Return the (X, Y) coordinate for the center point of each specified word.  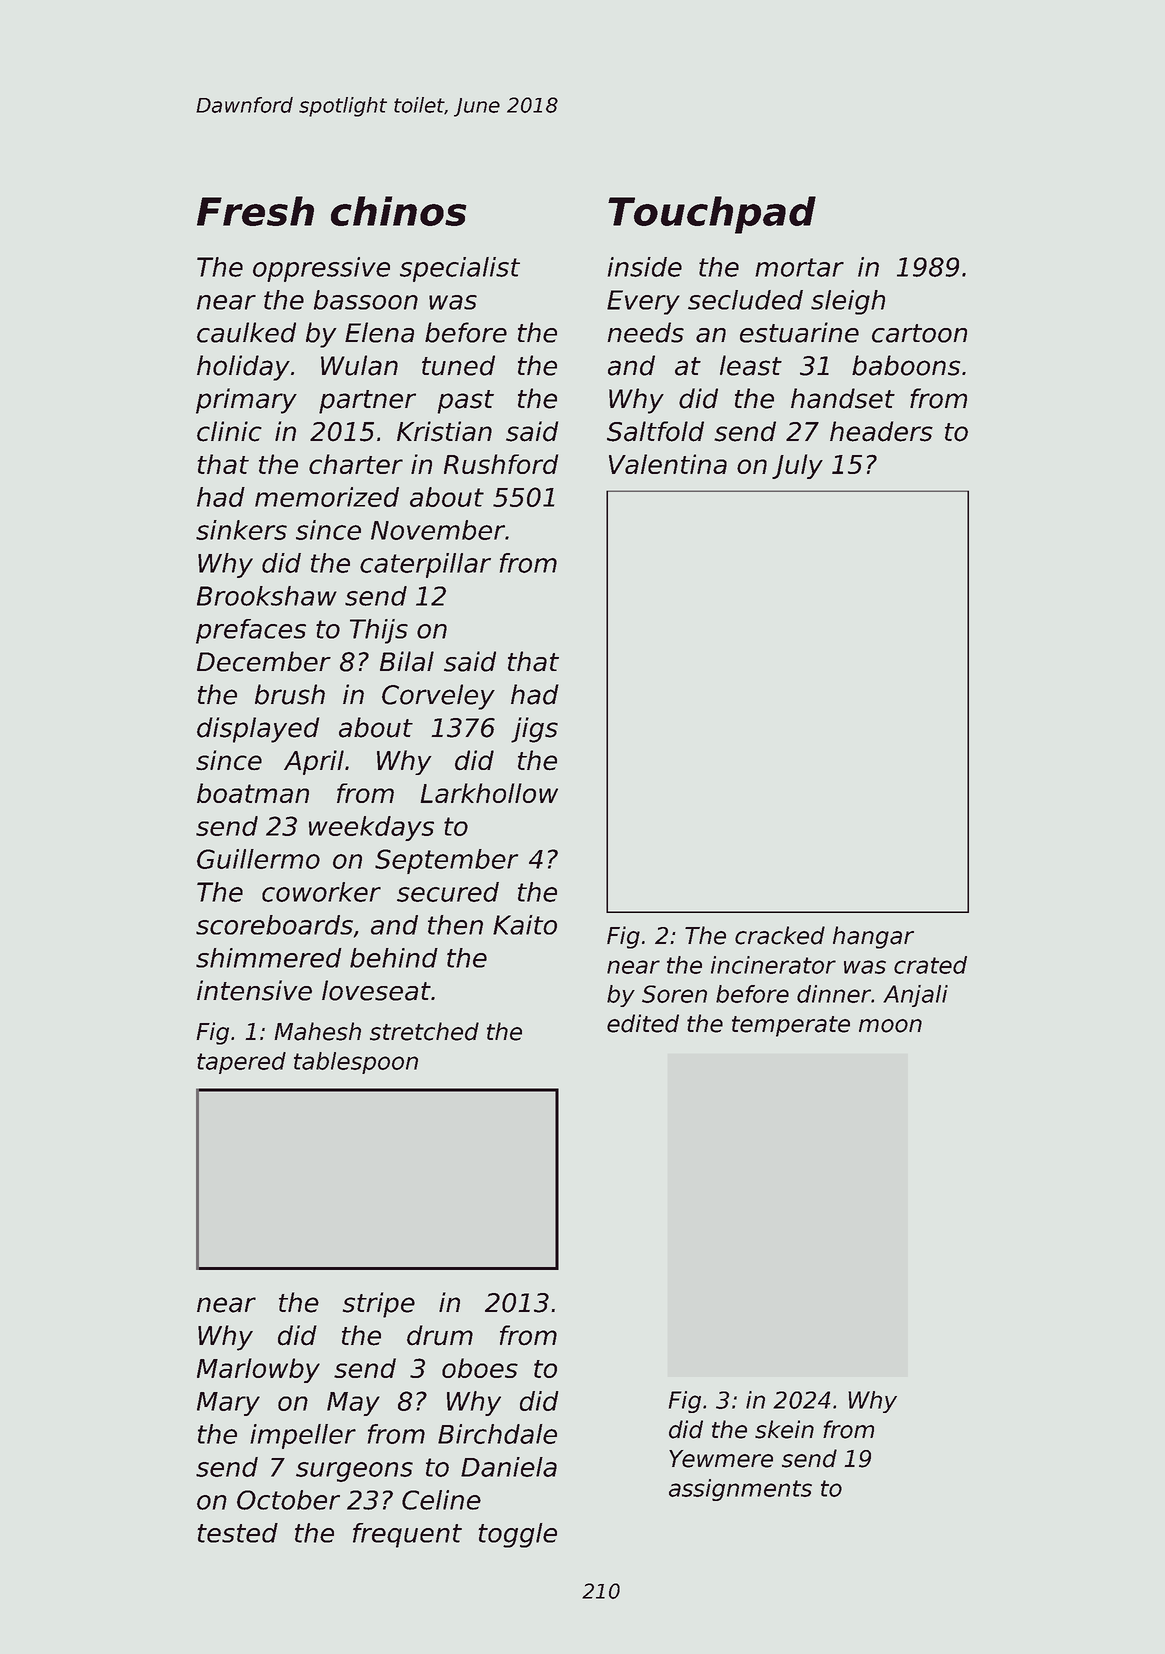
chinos (399, 211)
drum (440, 1335)
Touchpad (712, 215)
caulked (246, 332)
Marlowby (258, 1370)
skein (784, 1429)
